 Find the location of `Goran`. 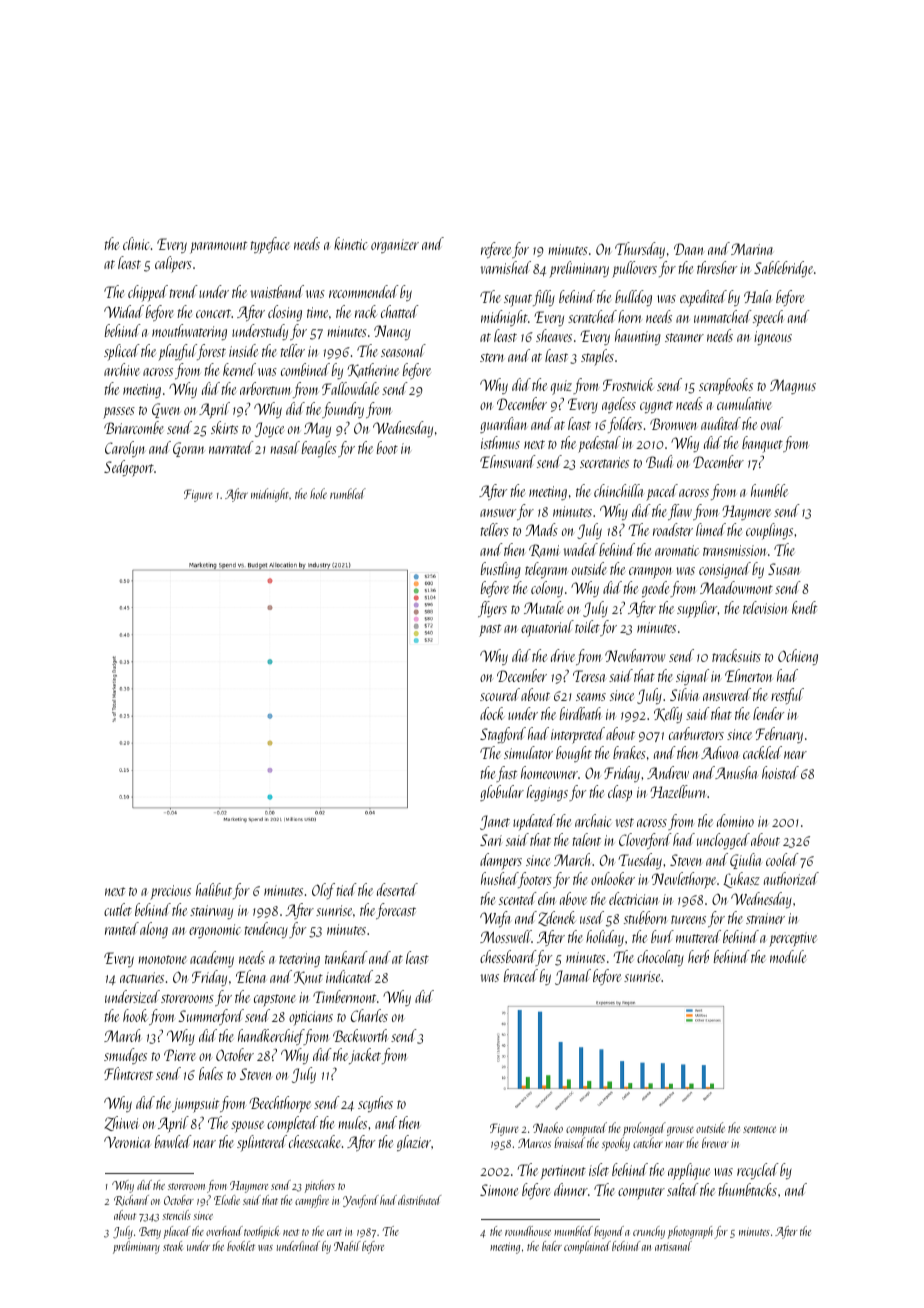

Goran is located at coordinates (189, 449).
